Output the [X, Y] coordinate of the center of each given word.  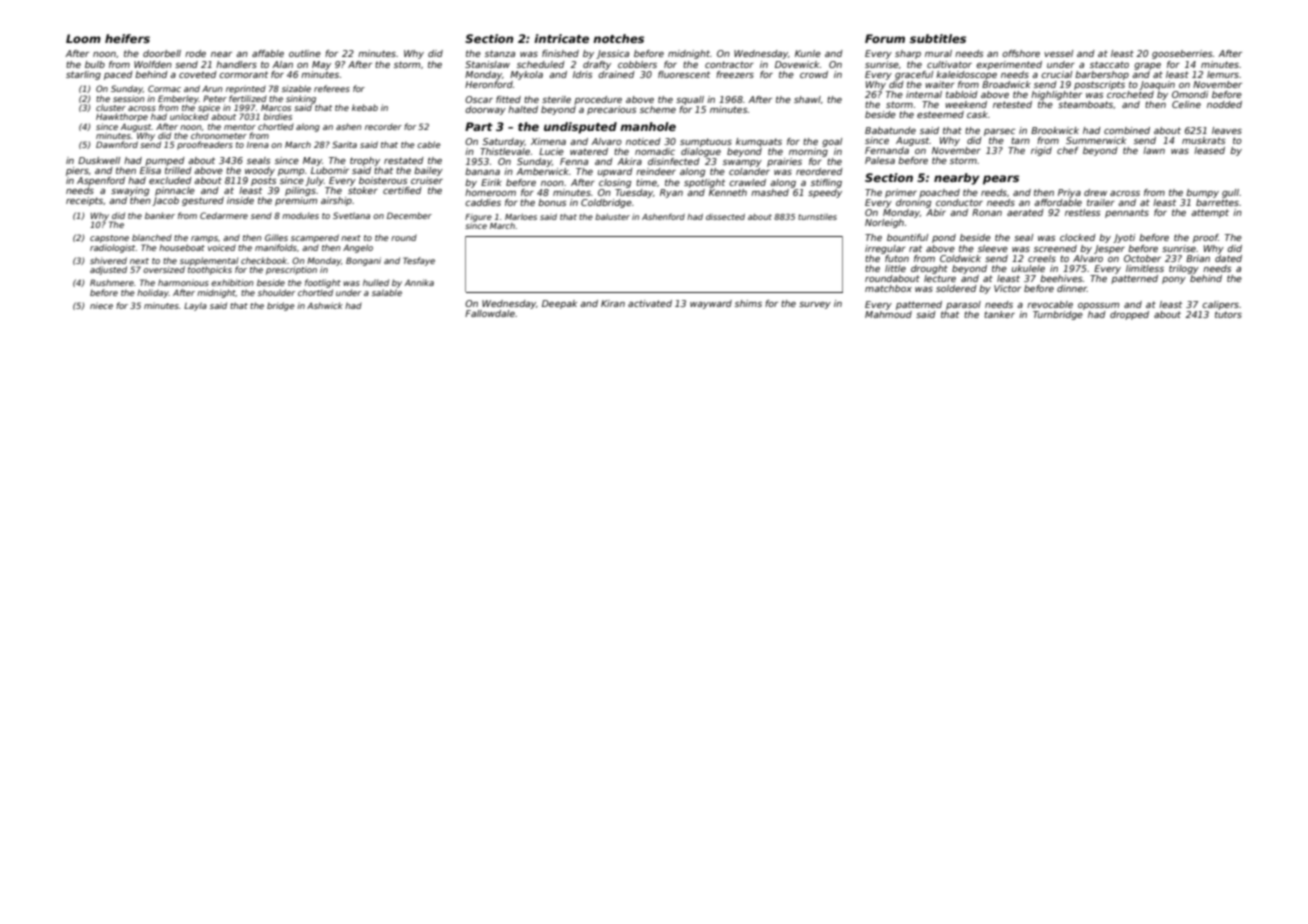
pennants [1127, 213]
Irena [258, 145]
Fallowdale [490, 313]
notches [618, 38]
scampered [315, 238]
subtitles [938, 38]
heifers [127, 38]
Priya [1069, 193]
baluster [612, 217]
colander [749, 171]
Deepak [559, 304]
